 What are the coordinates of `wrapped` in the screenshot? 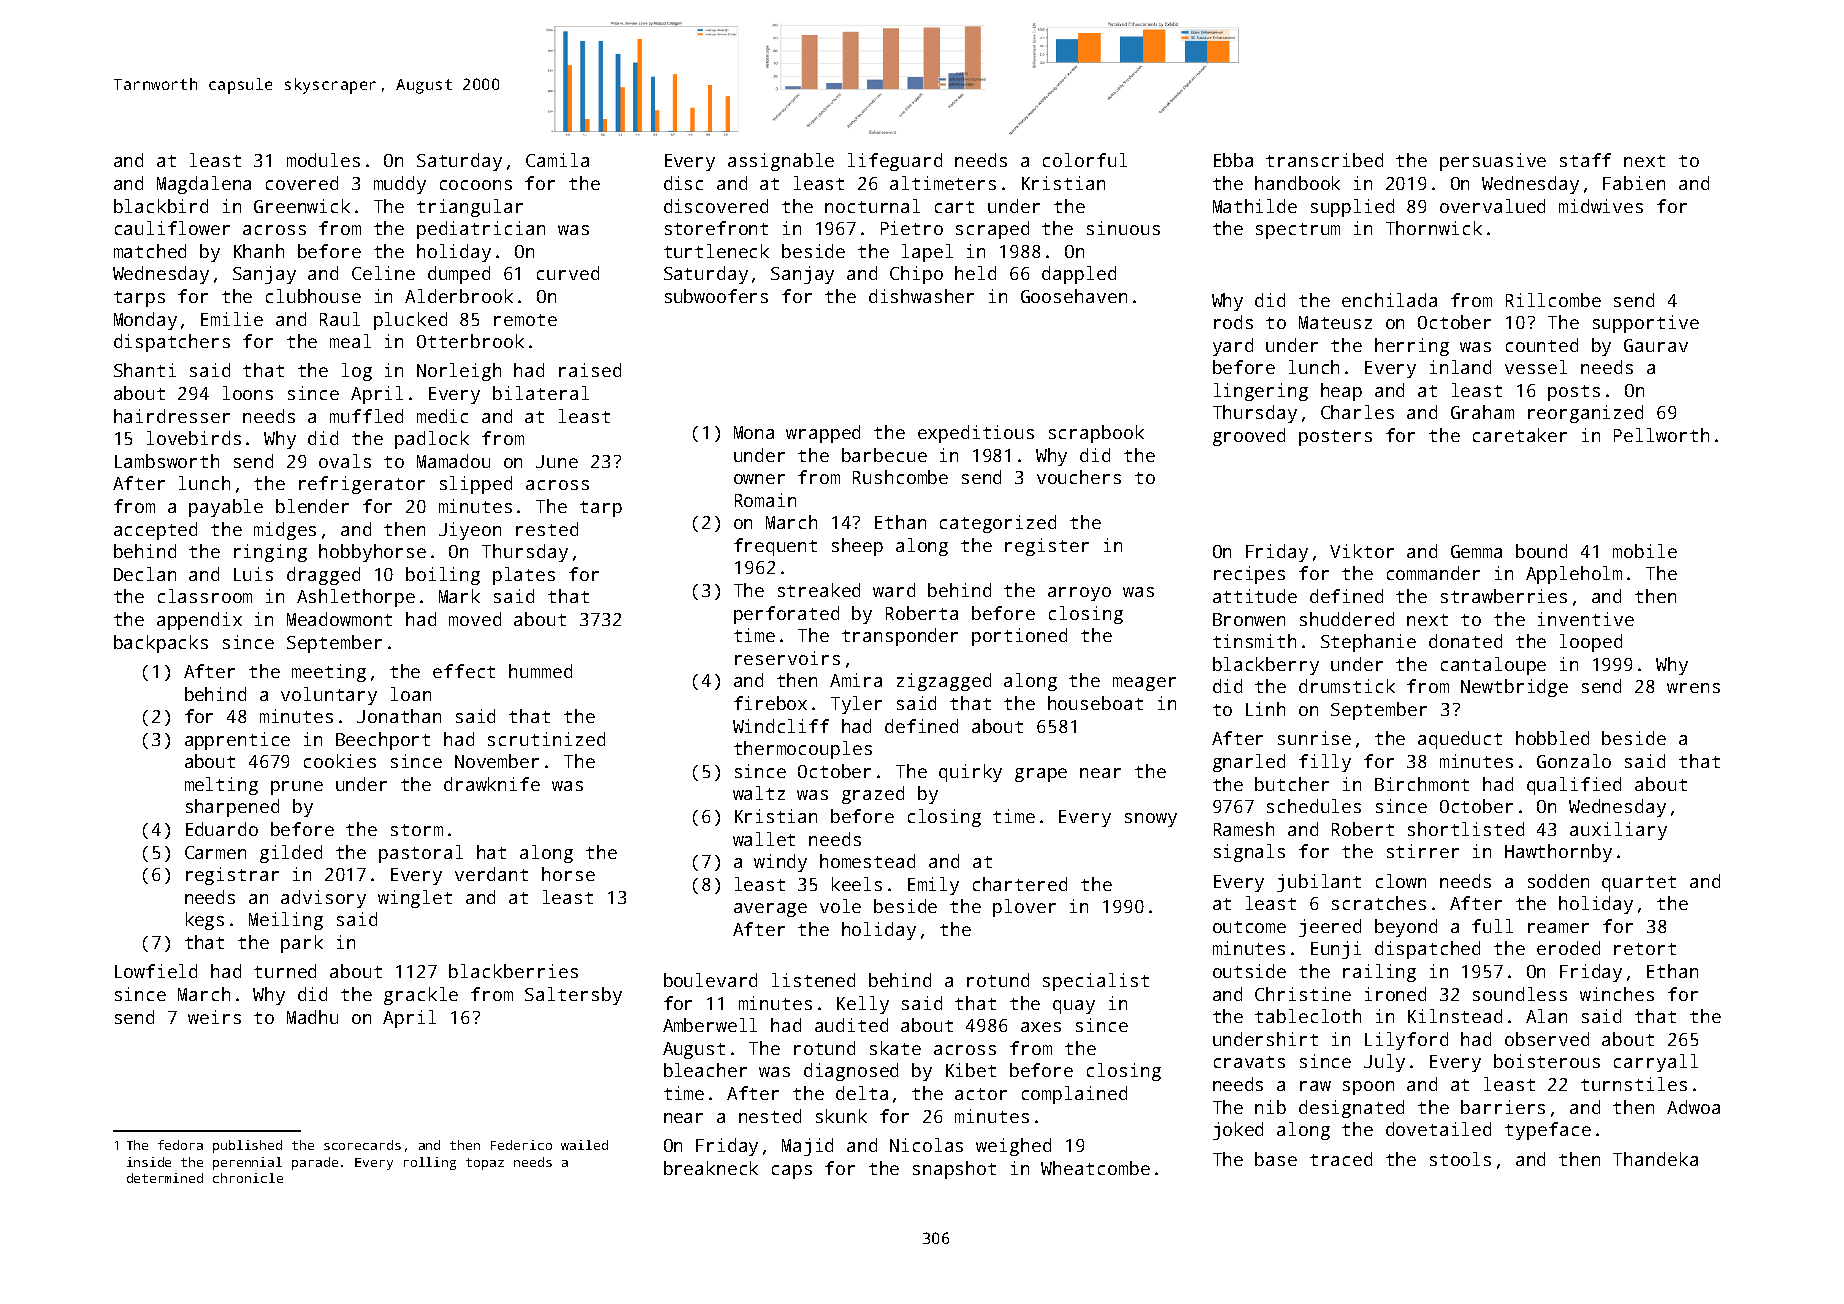 It's located at (823, 434).
